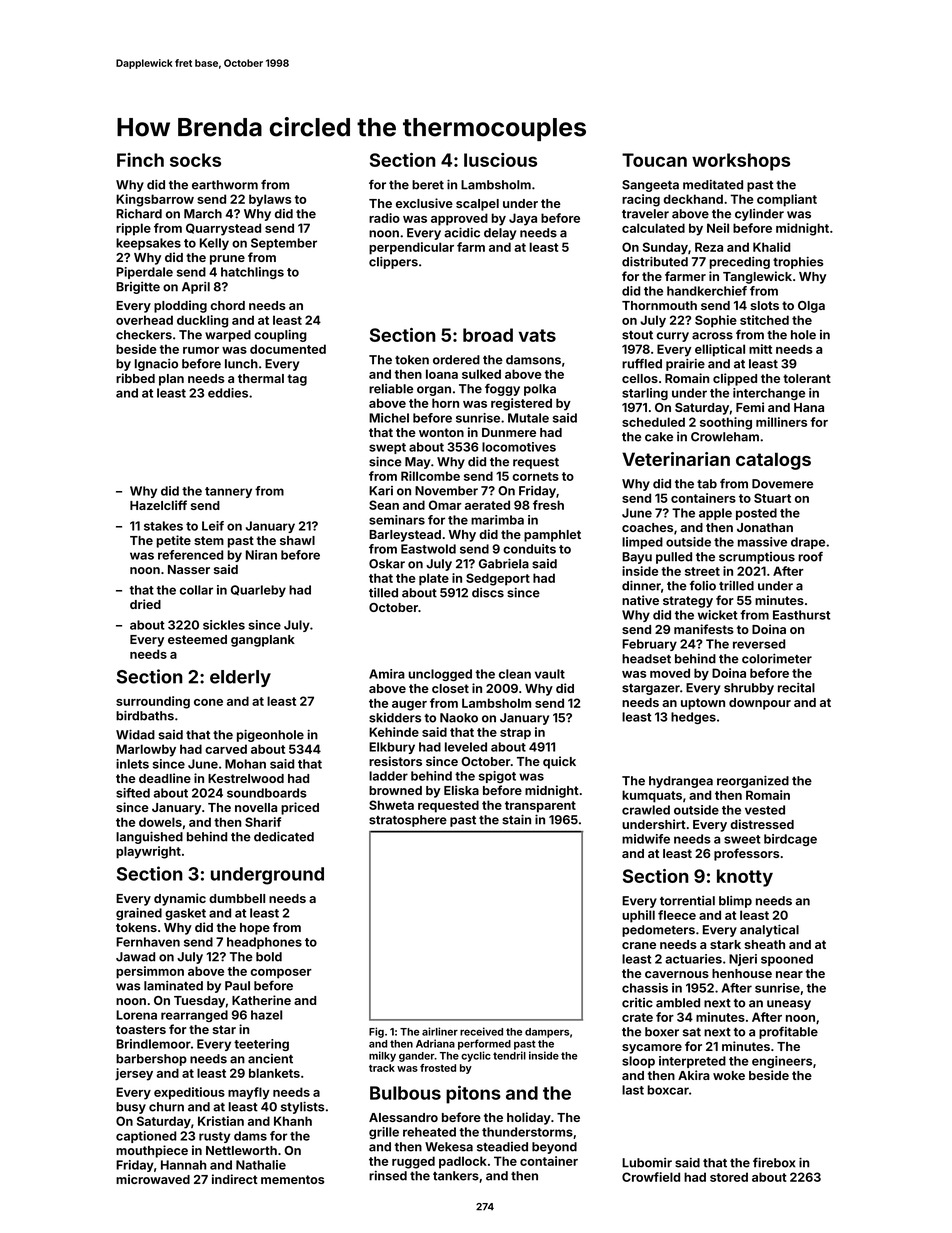 Image resolution: width=952 pixels, height=1233 pixels. What do you see at coordinates (676, 459) in the page?
I see `Veterinarian` at bounding box center [676, 459].
